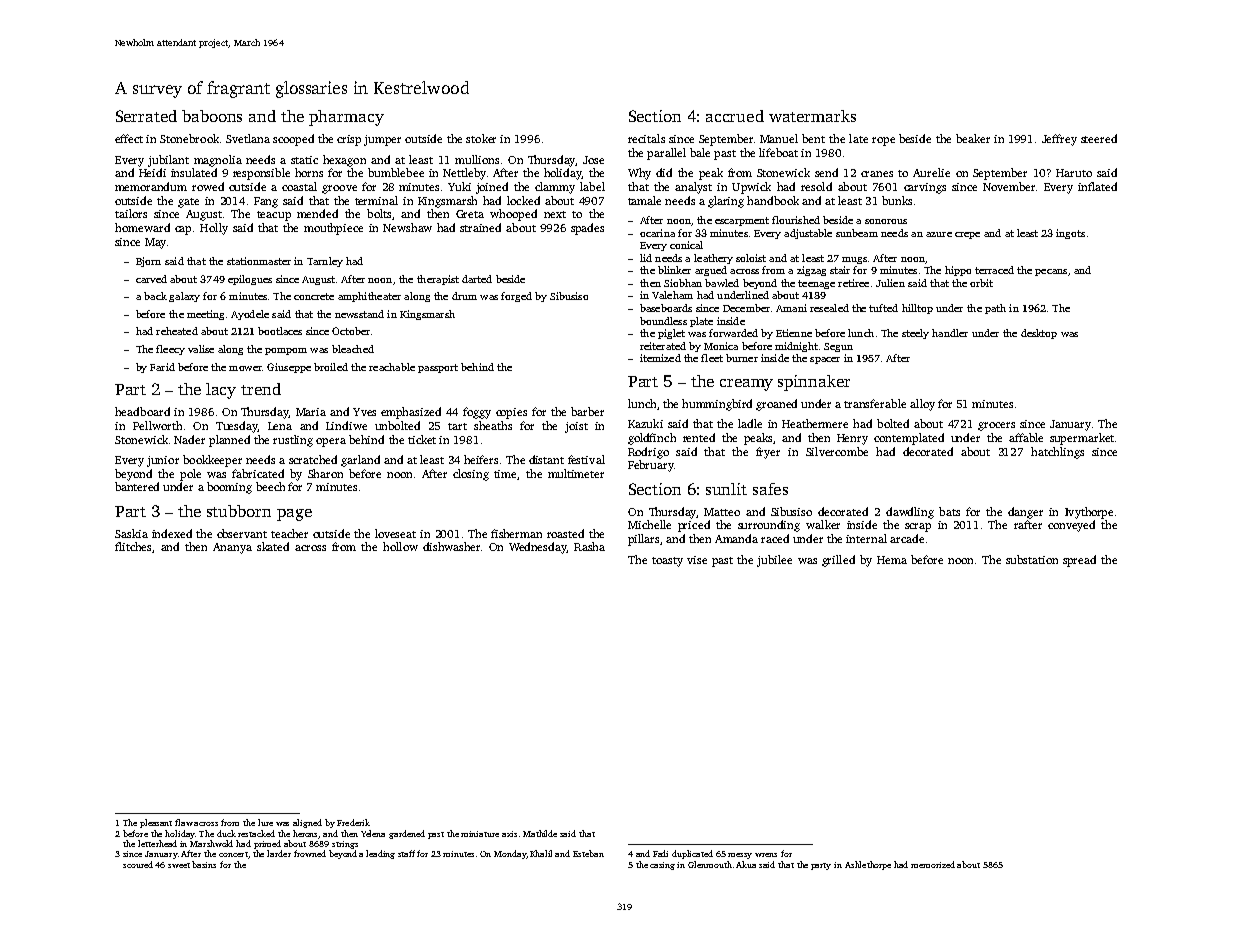 Image resolution: width=1233 pixels, height=952 pixels. What do you see at coordinates (232, 548) in the screenshot?
I see `Ananya` at bounding box center [232, 548].
